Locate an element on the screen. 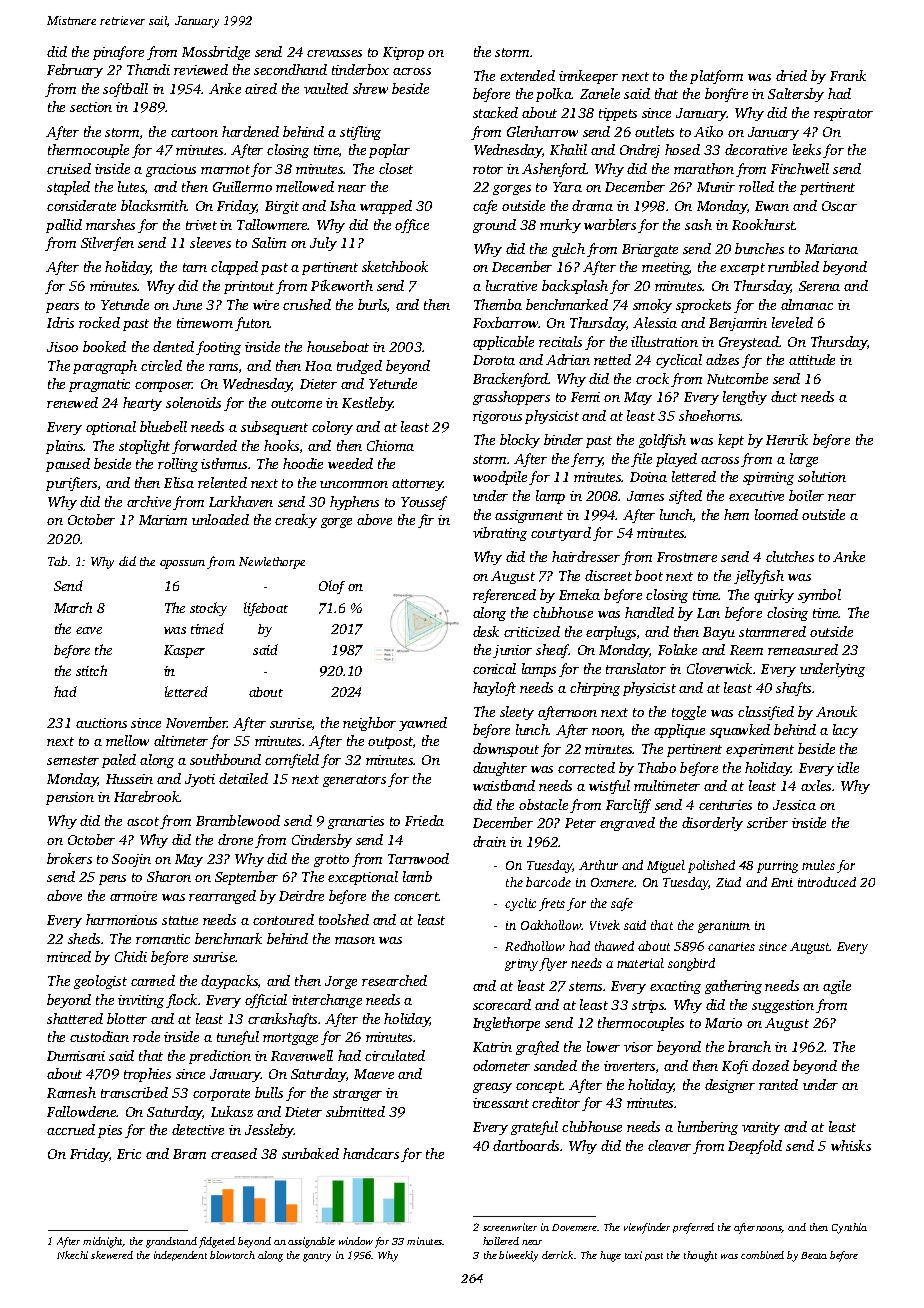 This screenshot has height=1308, width=924. adzes is located at coordinates (722, 359).
